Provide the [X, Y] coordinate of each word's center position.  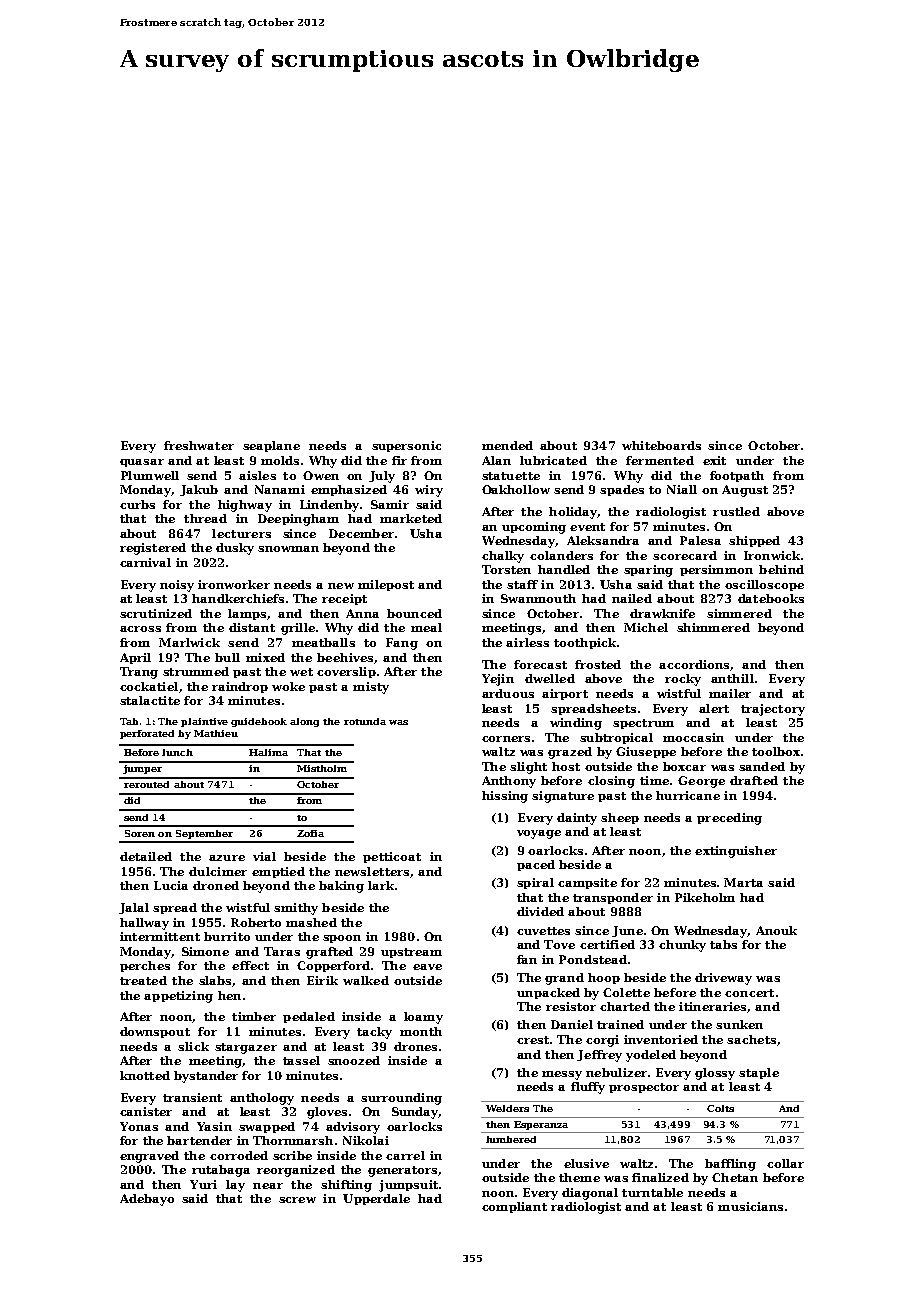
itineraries [712, 1006]
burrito [227, 936]
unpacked [548, 993]
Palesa [700, 540]
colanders [561, 555]
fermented [660, 460]
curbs [137, 504]
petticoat [392, 857]
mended [507, 445]
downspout [155, 1032]
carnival [145, 562]
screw [297, 1200]
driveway [723, 979]
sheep [620, 818]
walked [366, 980]
